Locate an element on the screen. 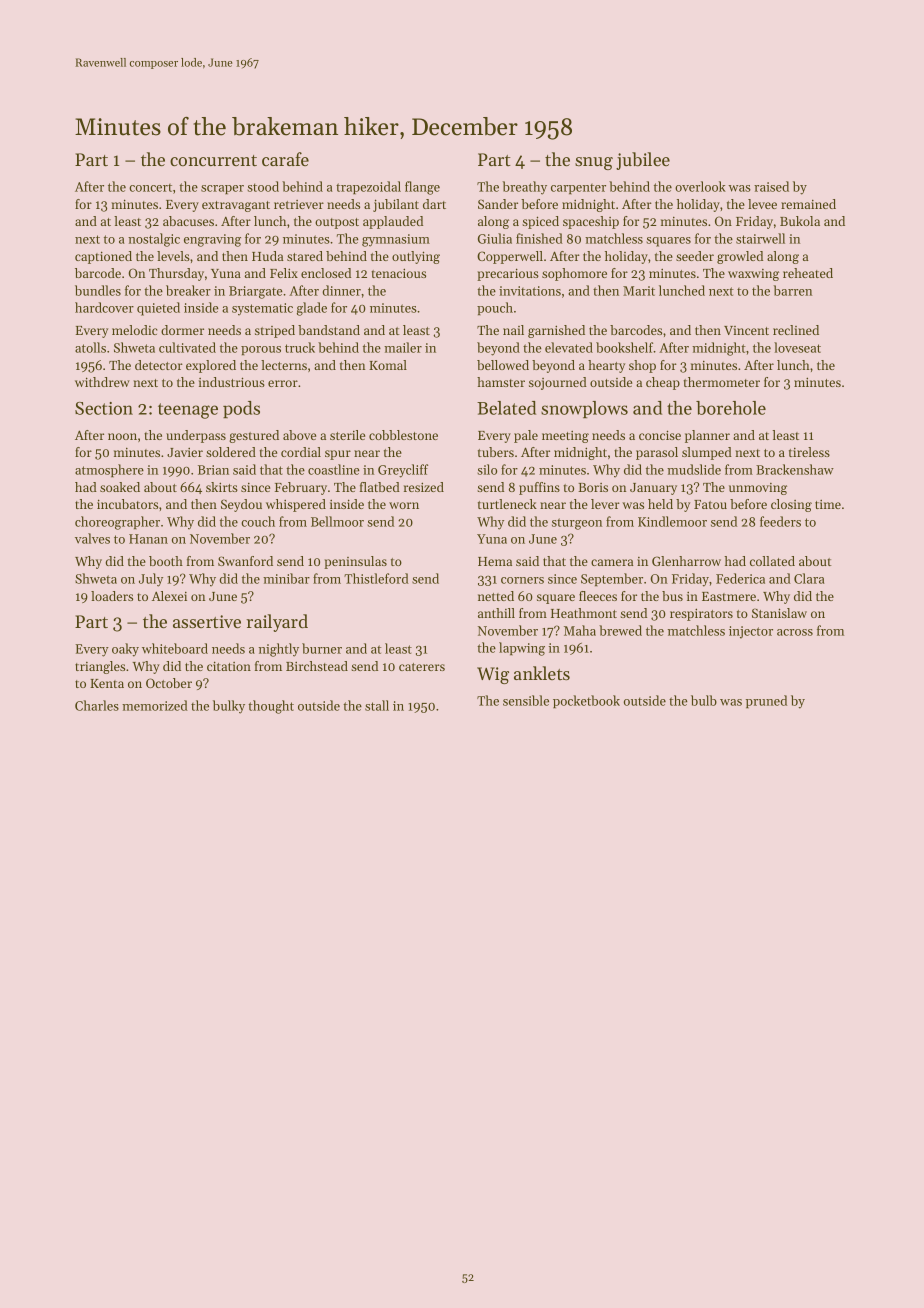 This screenshot has height=1308, width=924. bulky is located at coordinates (229, 707).
